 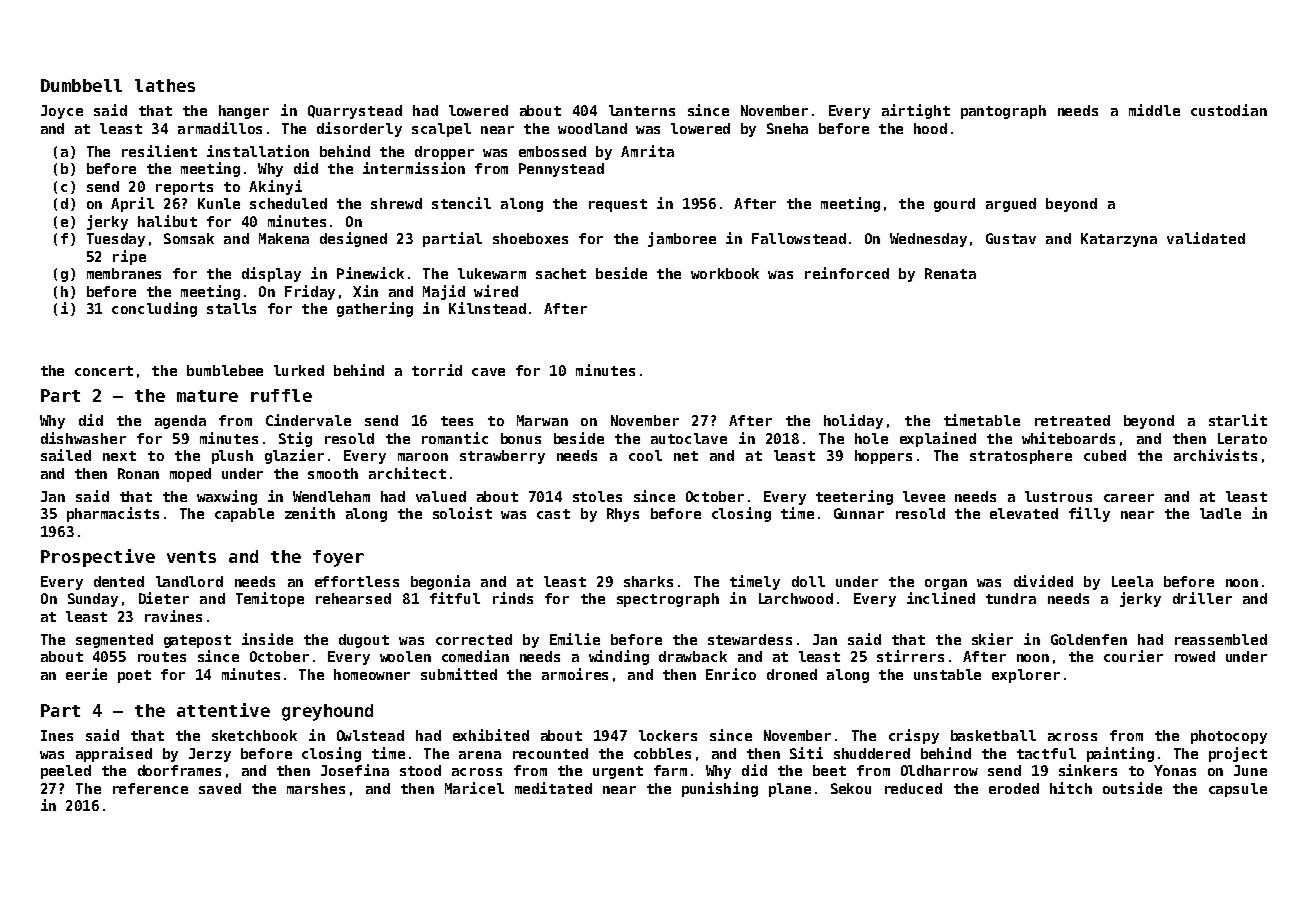 What do you see at coordinates (81, 85) in the document?
I see `Dumbbell` at bounding box center [81, 85].
